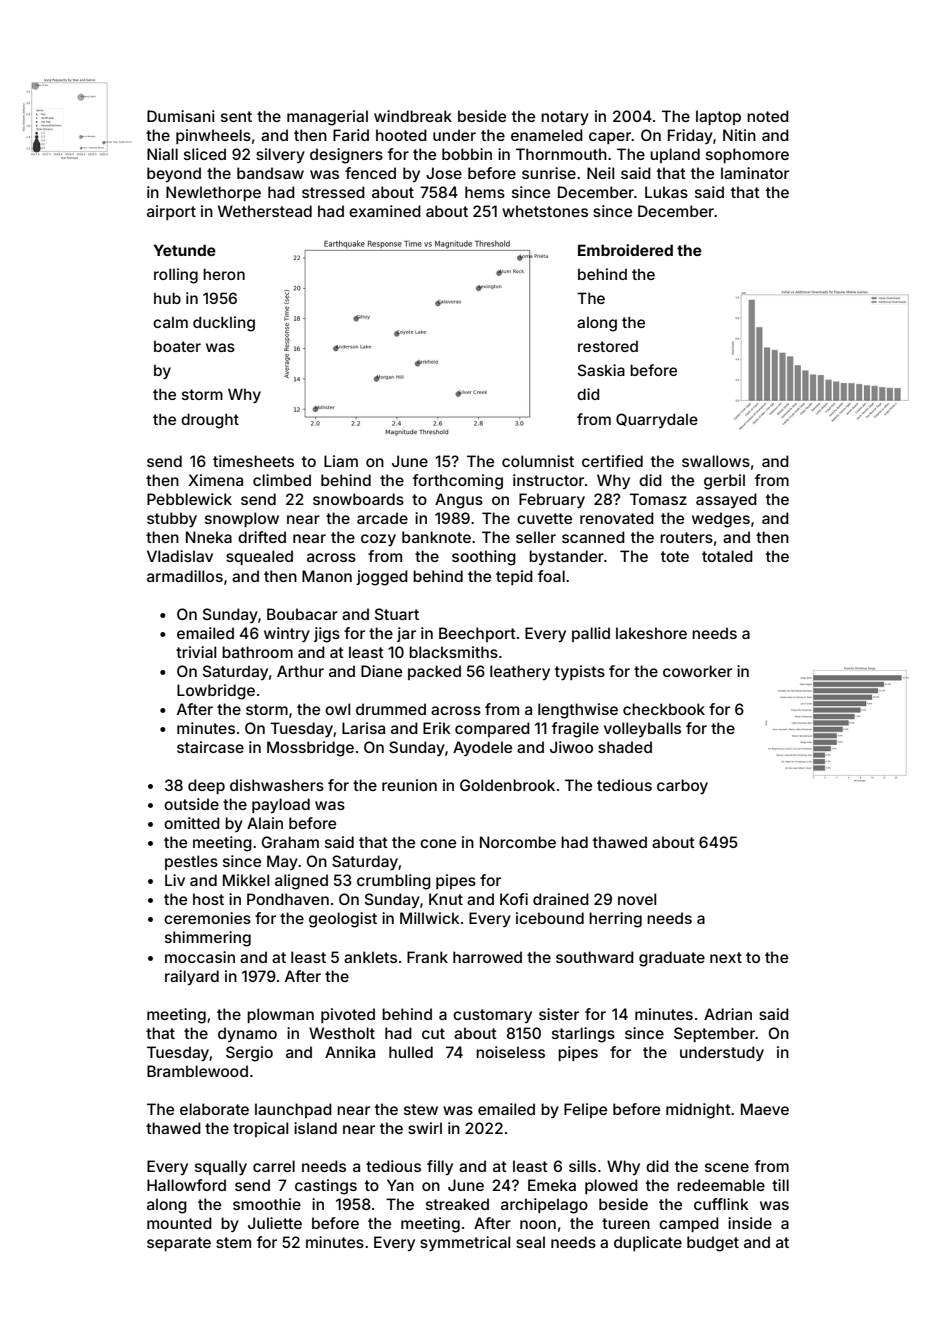 The height and width of the image is (1328, 936). I want to click on leathery, so click(520, 672).
